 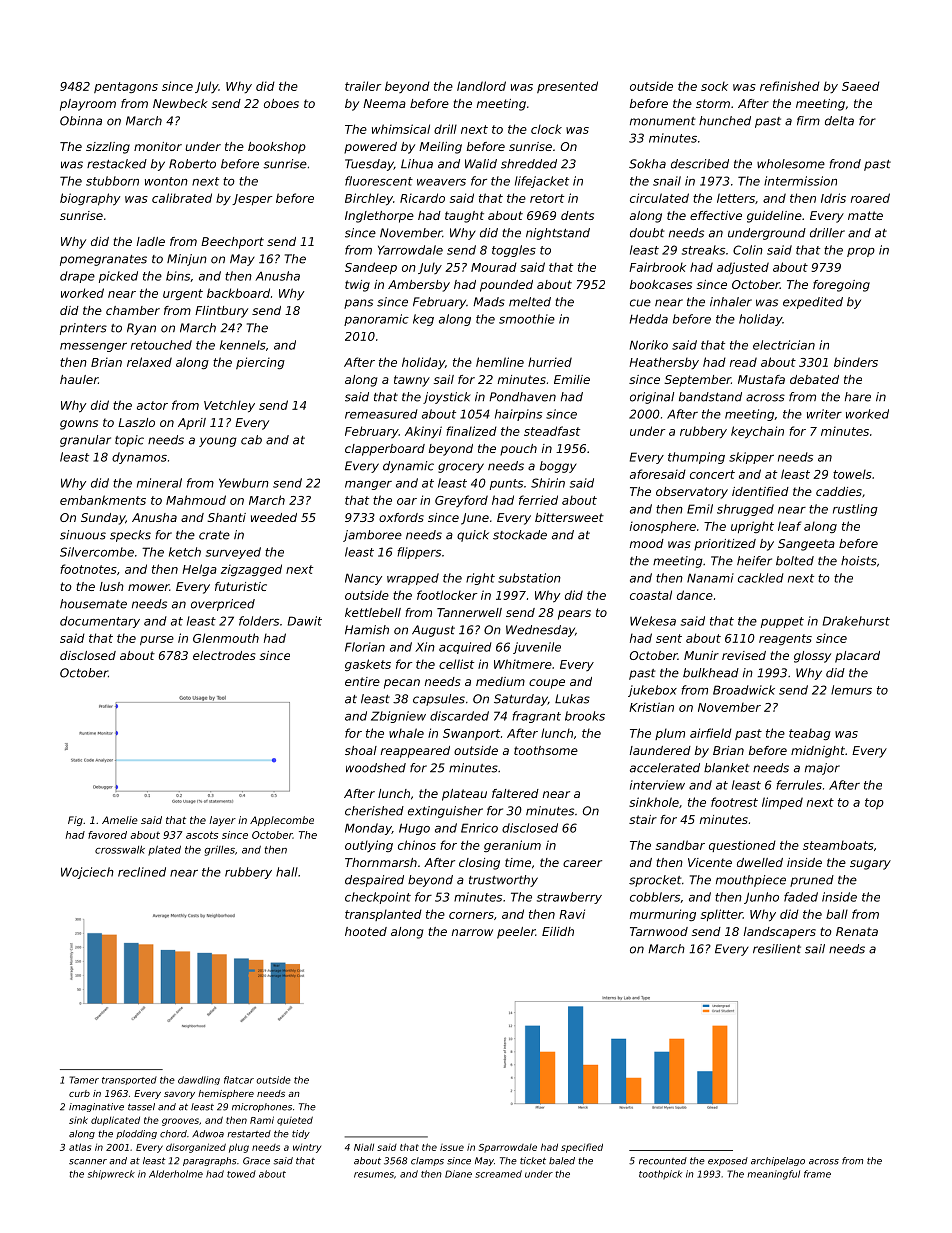 I want to click on imaginative, so click(x=96, y=1107).
